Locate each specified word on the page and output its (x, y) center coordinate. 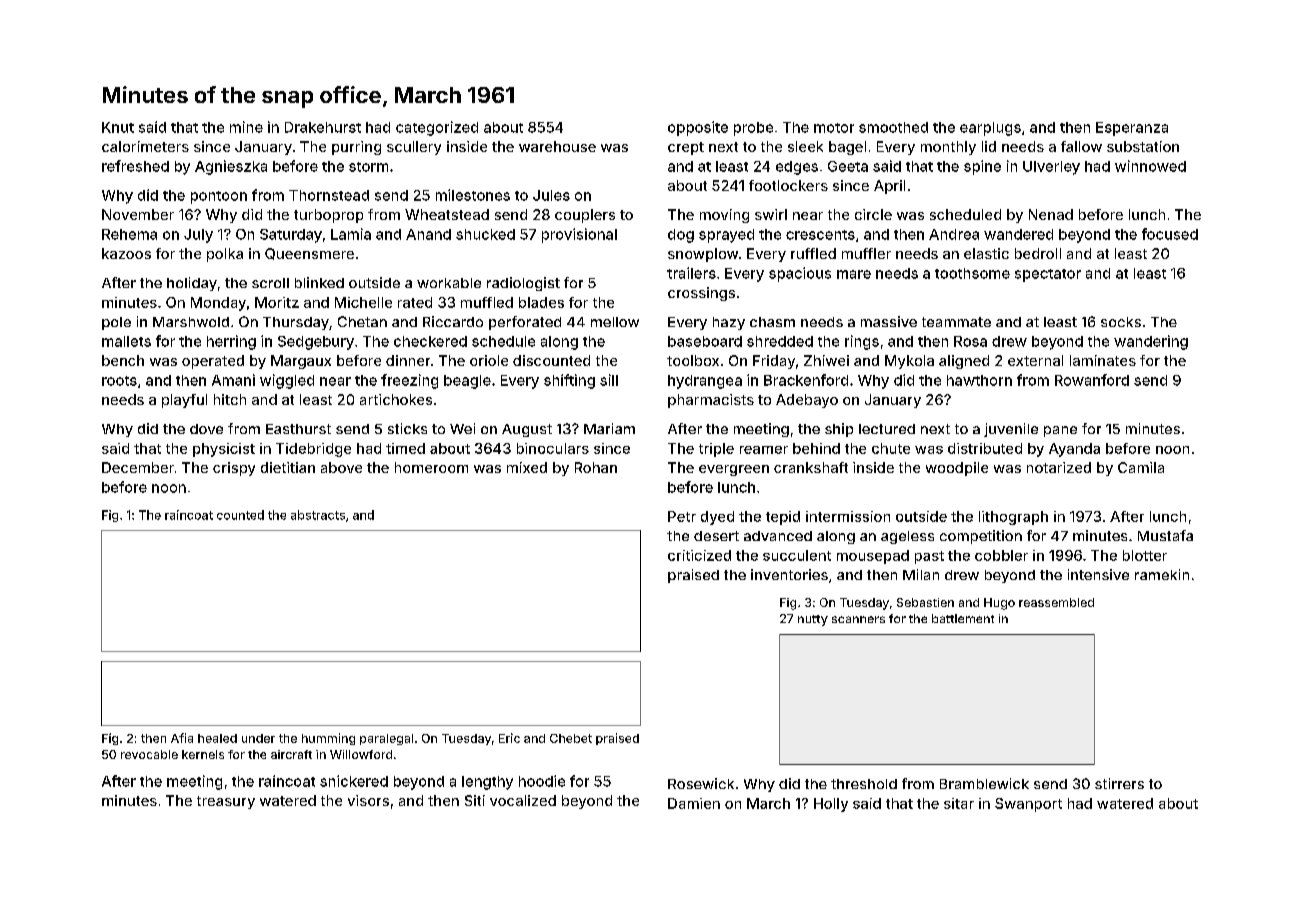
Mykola (909, 362)
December (138, 467)
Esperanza (1132, 129)
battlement (963, 618)
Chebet (571, 738)
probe (753, 129)
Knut (118, 127)
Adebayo (807, 401)
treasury (226, 802)
